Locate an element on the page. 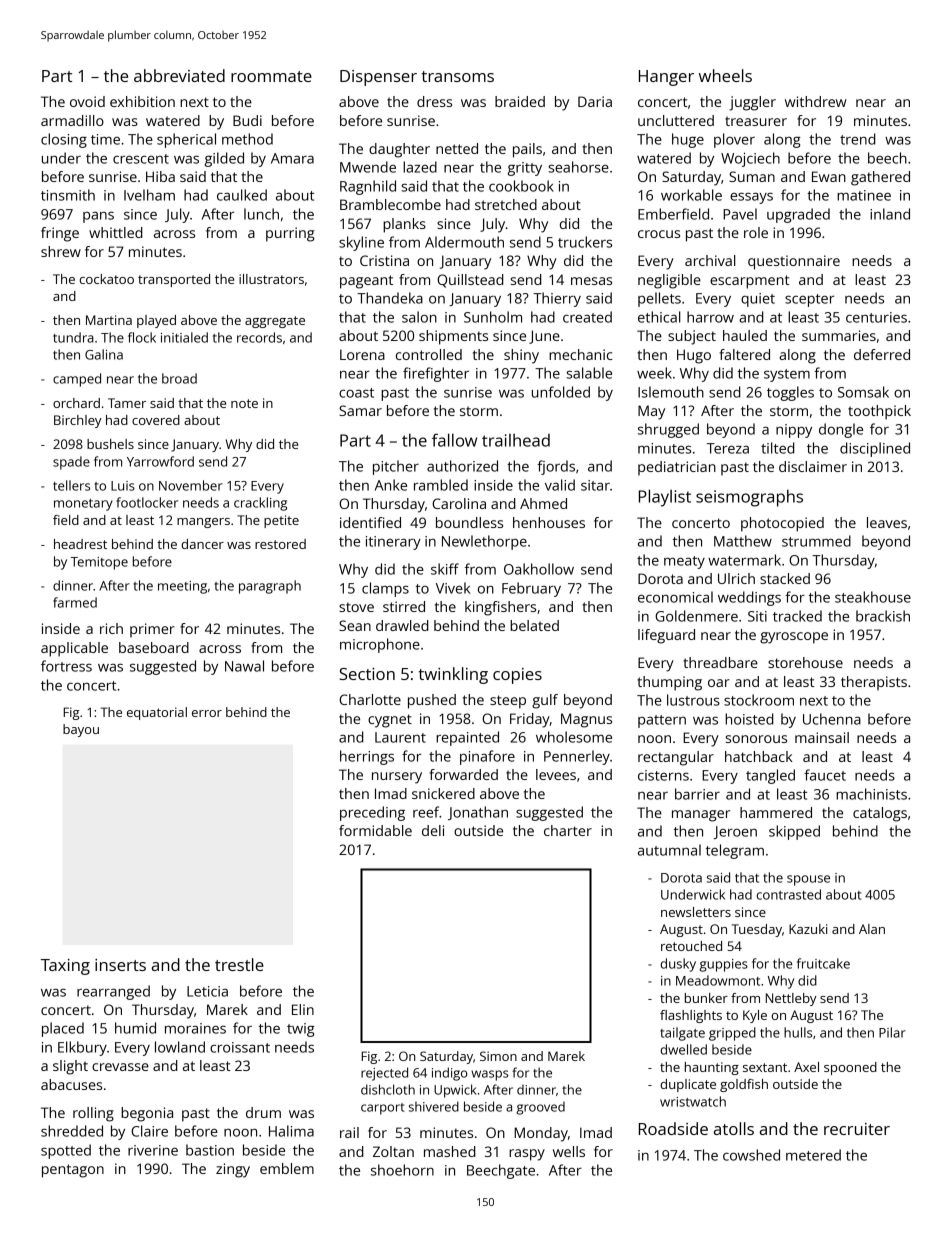  braided is located at coordinates (520, 101).
